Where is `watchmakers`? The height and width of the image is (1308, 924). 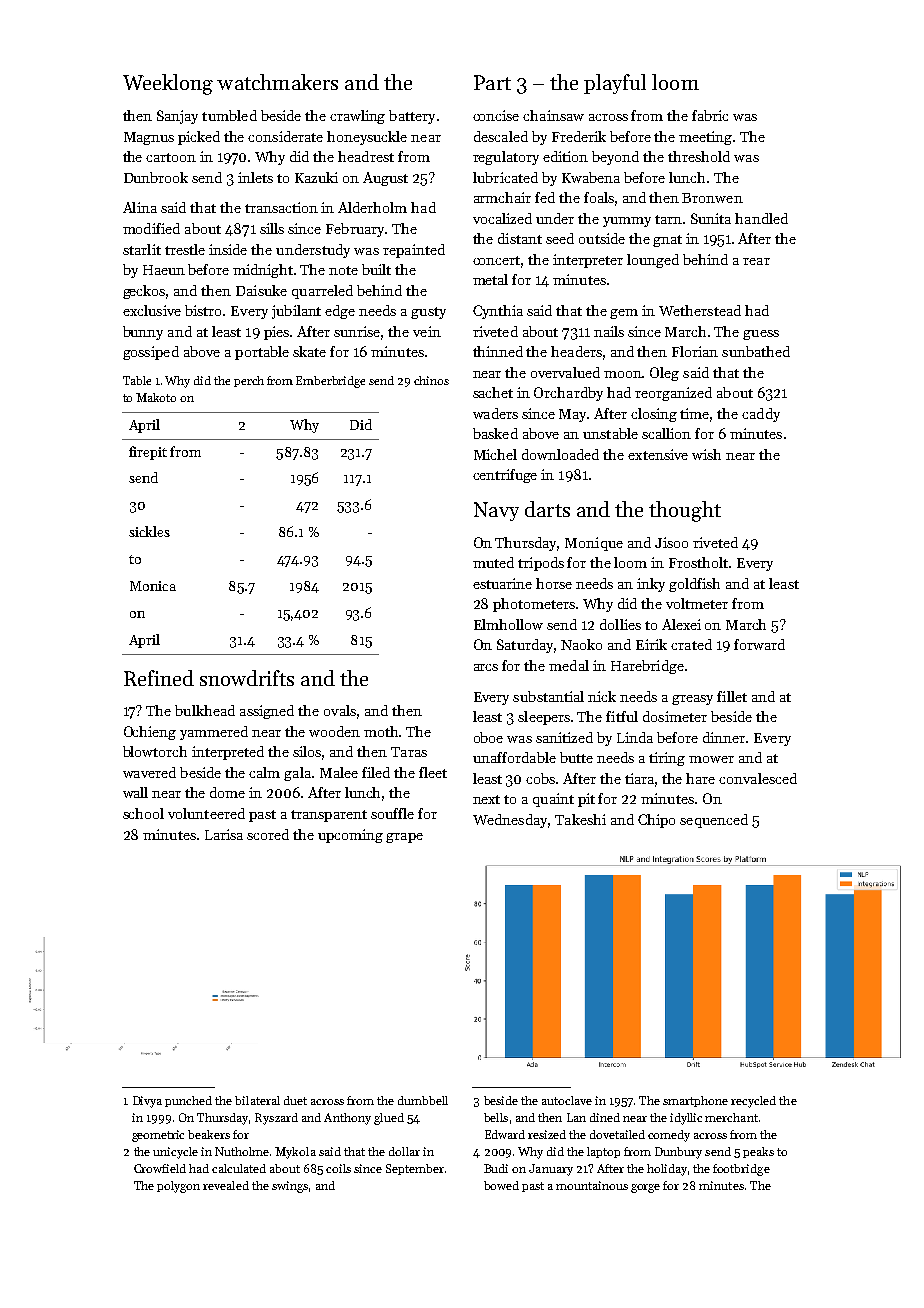
watchmakers is located at coordinates (277, 82).
